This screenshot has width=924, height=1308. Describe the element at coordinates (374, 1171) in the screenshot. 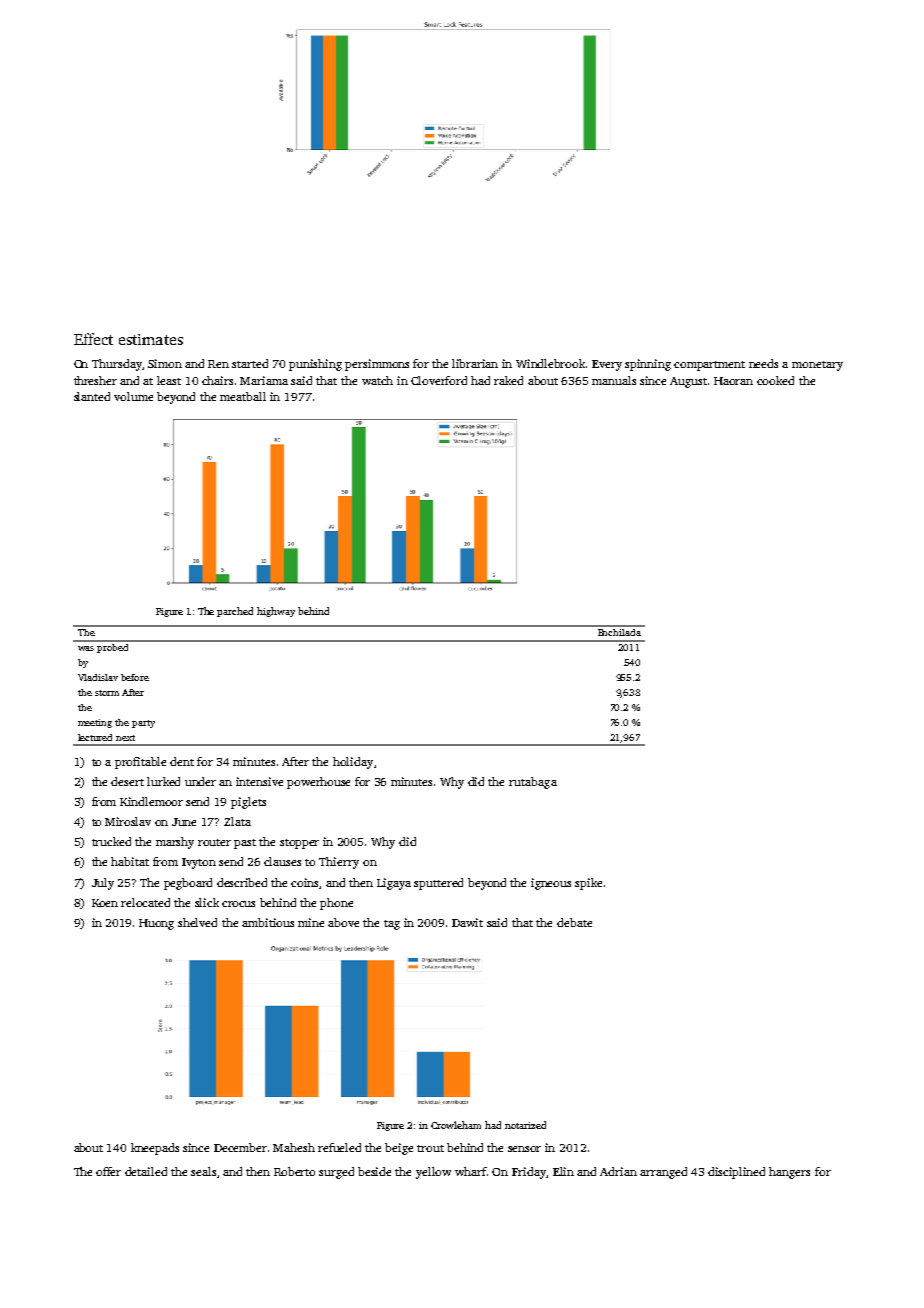

I see `beside` at that location.
